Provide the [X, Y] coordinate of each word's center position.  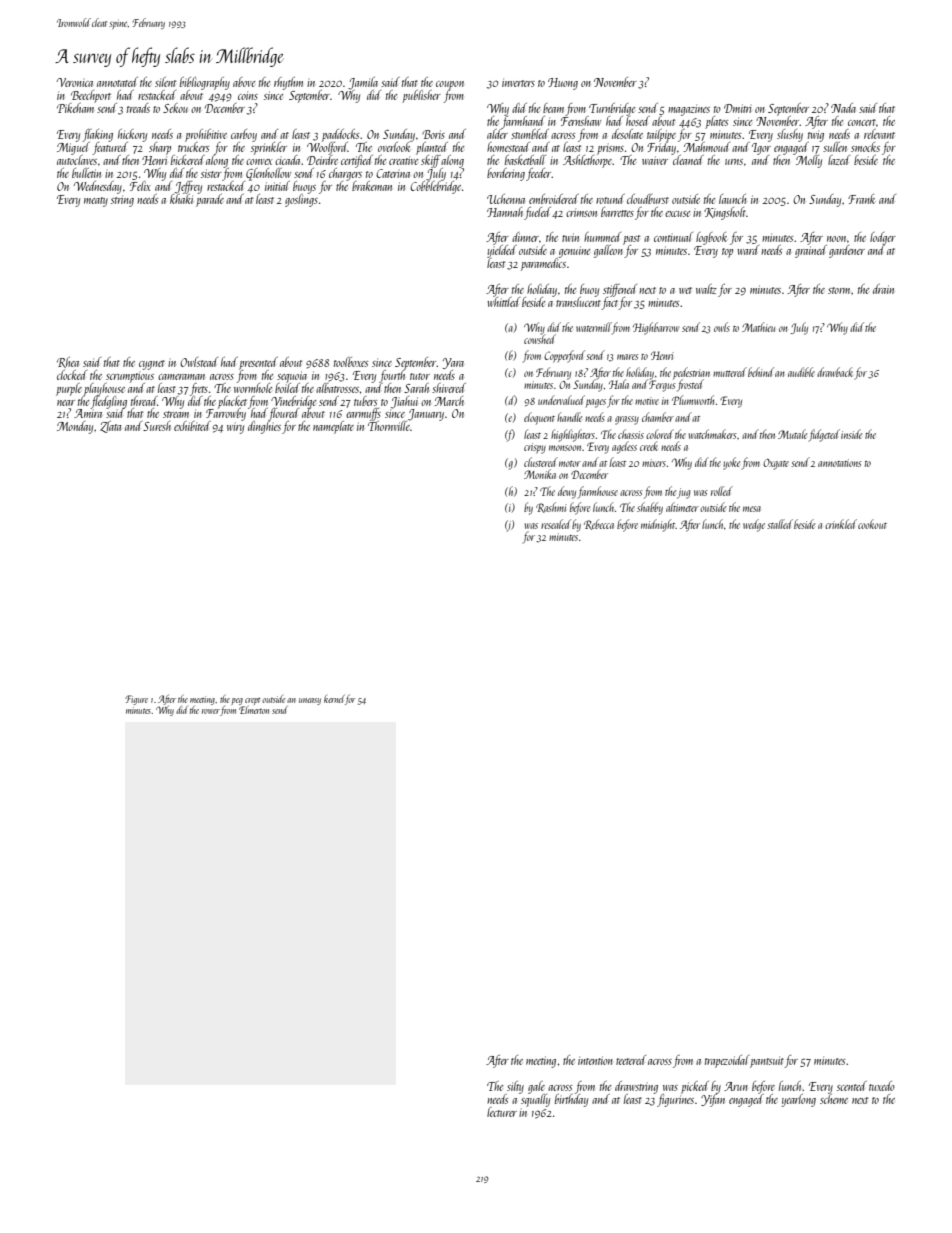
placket [232, 402]
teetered [631, 1060]
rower [211, 711]
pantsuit [767, 1062]
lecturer [502, 1112]
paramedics [543, 264]
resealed [556, 524]
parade [210, 200]
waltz [706, 289]
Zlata [110, 427]
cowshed [540, 339]
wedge [754, 525]
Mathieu [758, 327]
